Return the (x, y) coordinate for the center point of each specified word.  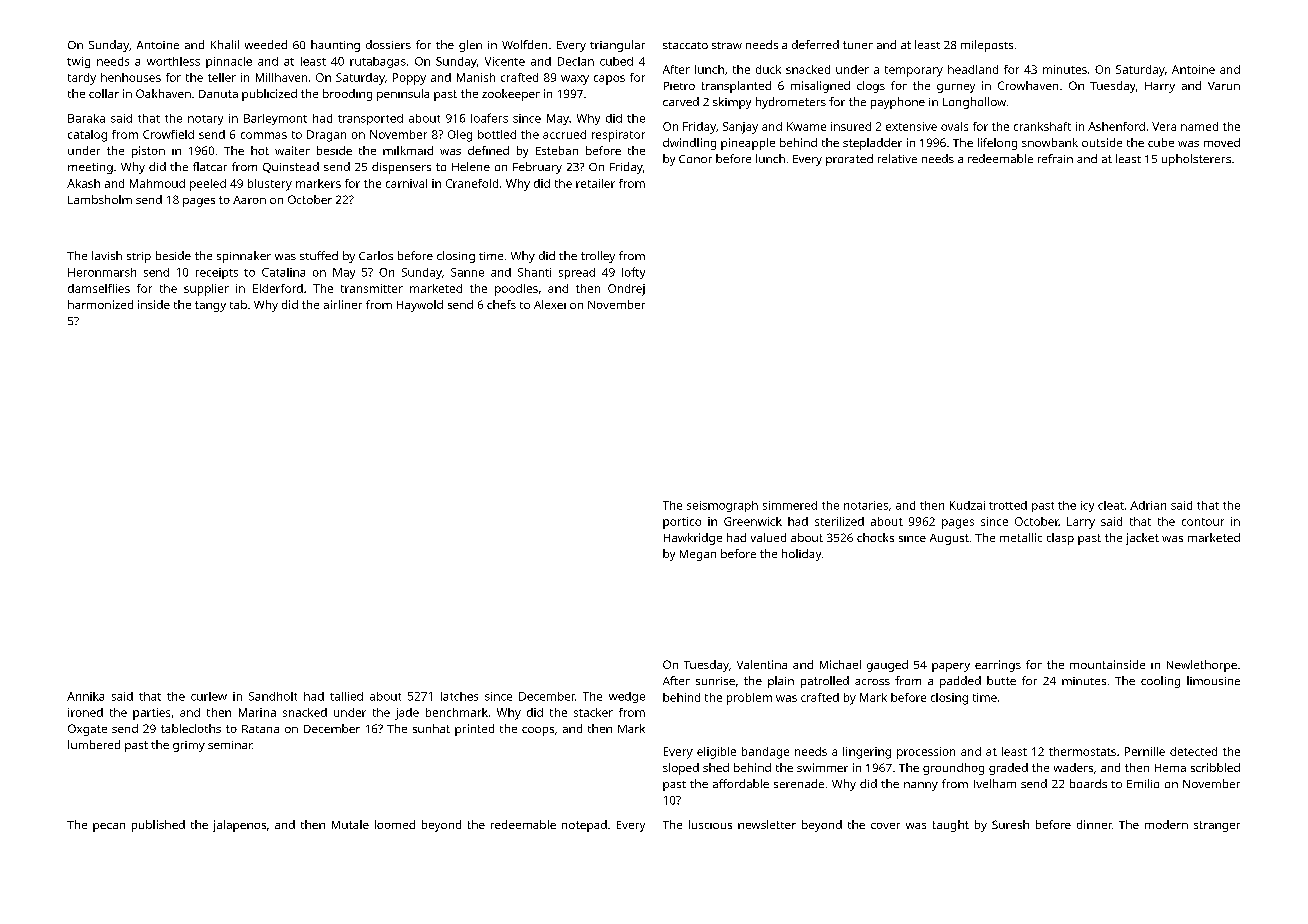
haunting (335, 46)
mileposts (987, 46)
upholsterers (1196, 160)
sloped (681, 769)
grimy (189, 746)
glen (470, 46)
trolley (598, 257)
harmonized (100, 304)
